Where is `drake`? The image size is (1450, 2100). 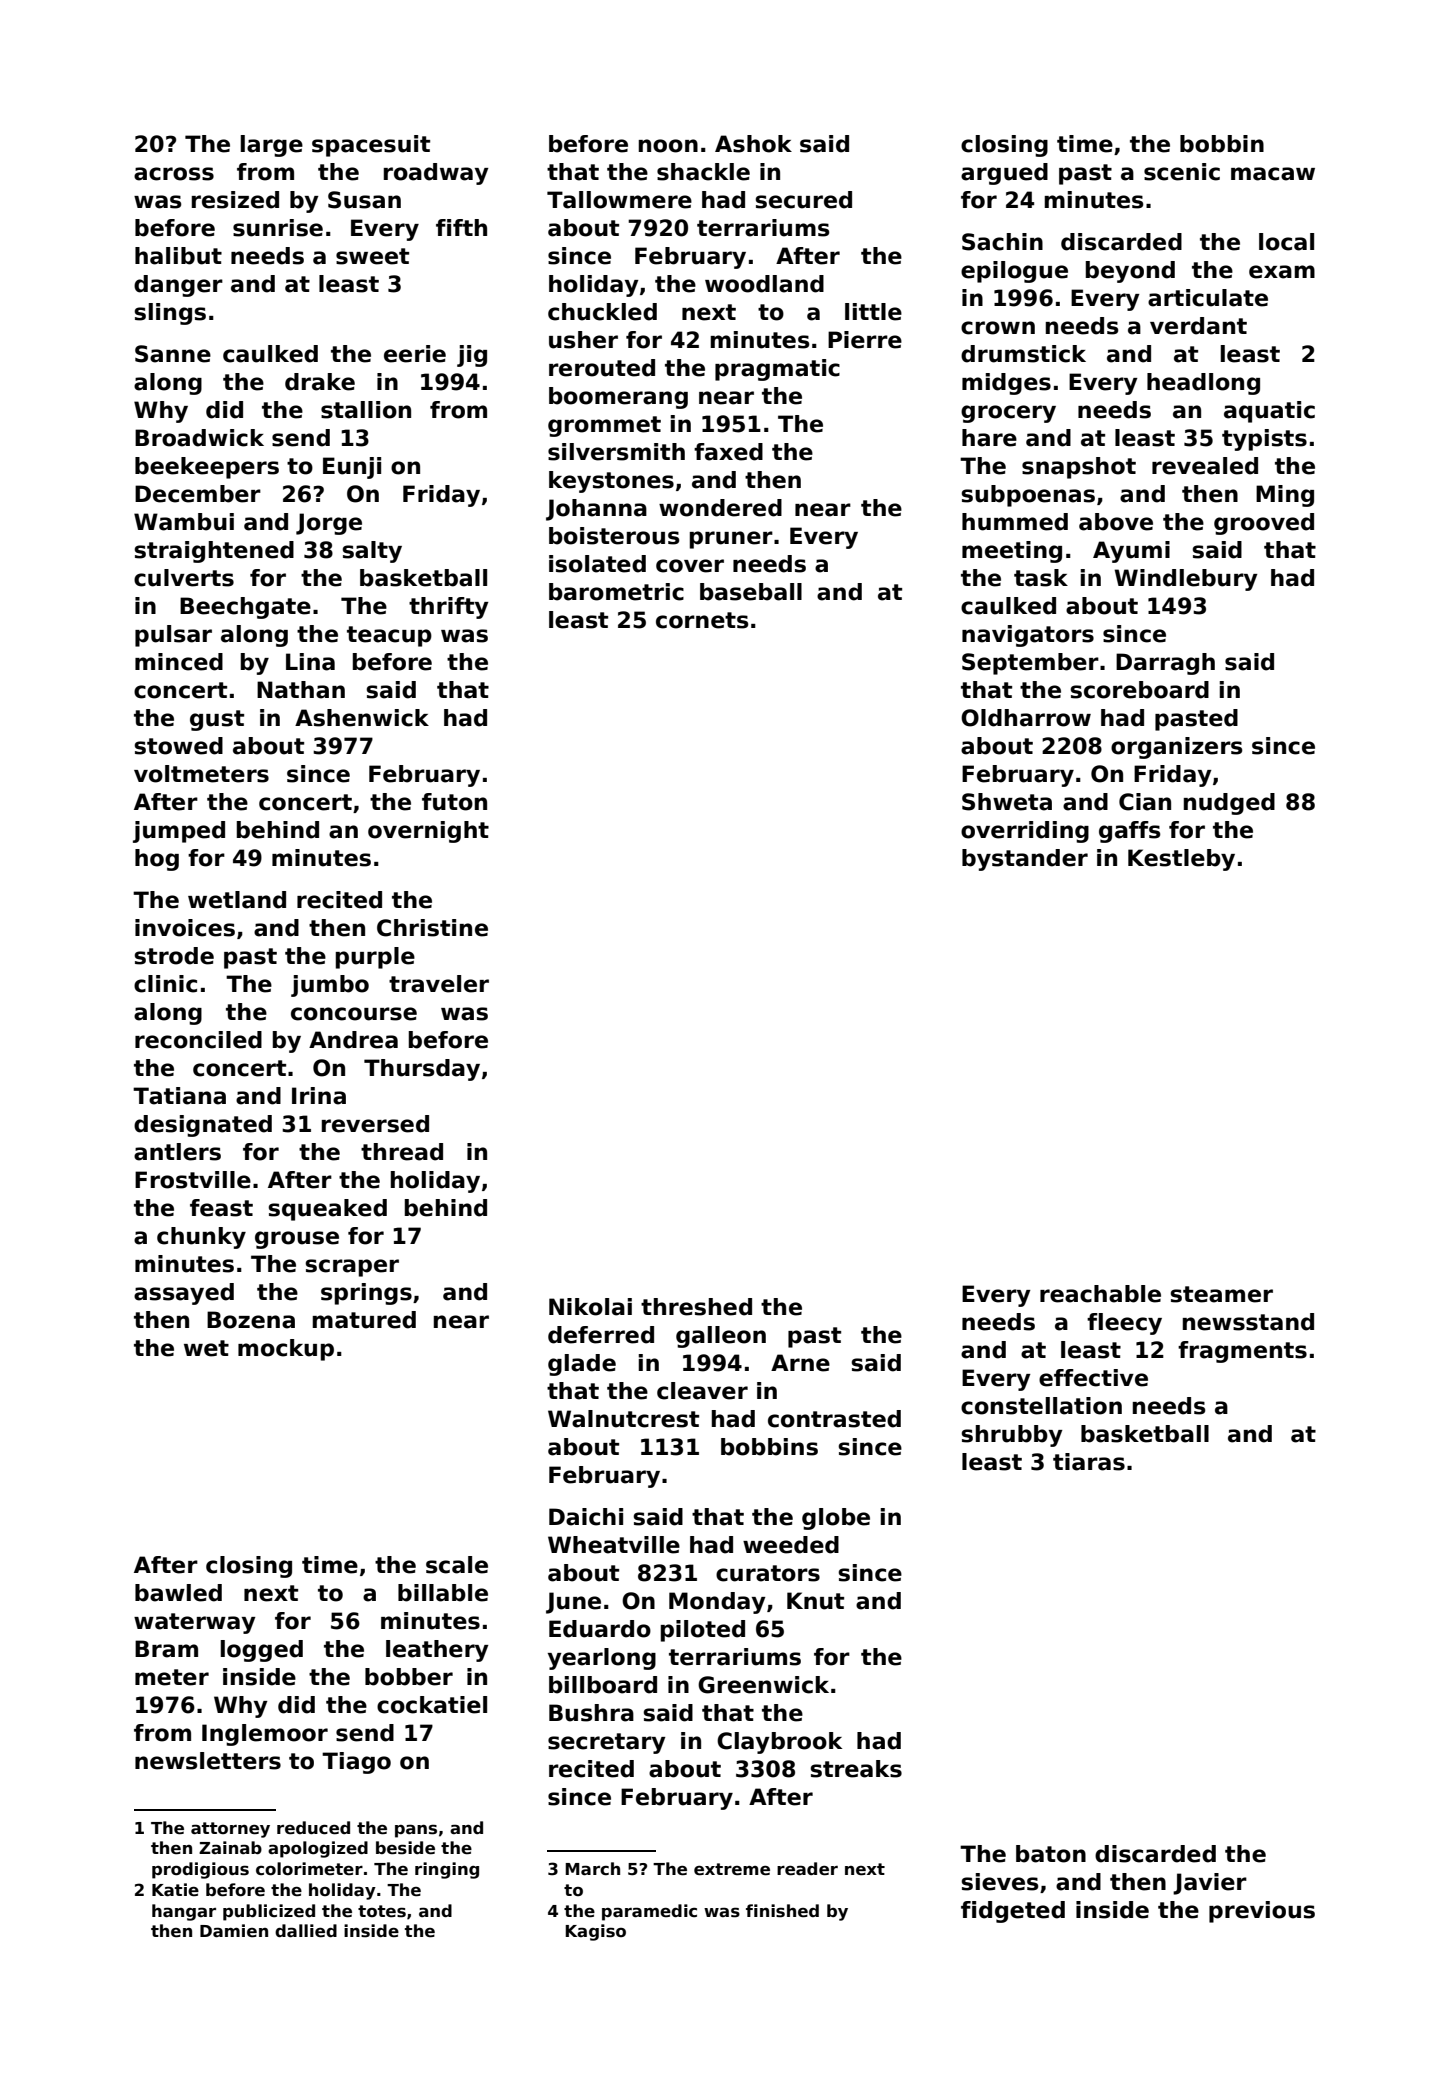
drake is located at coordinates (320, 382).
